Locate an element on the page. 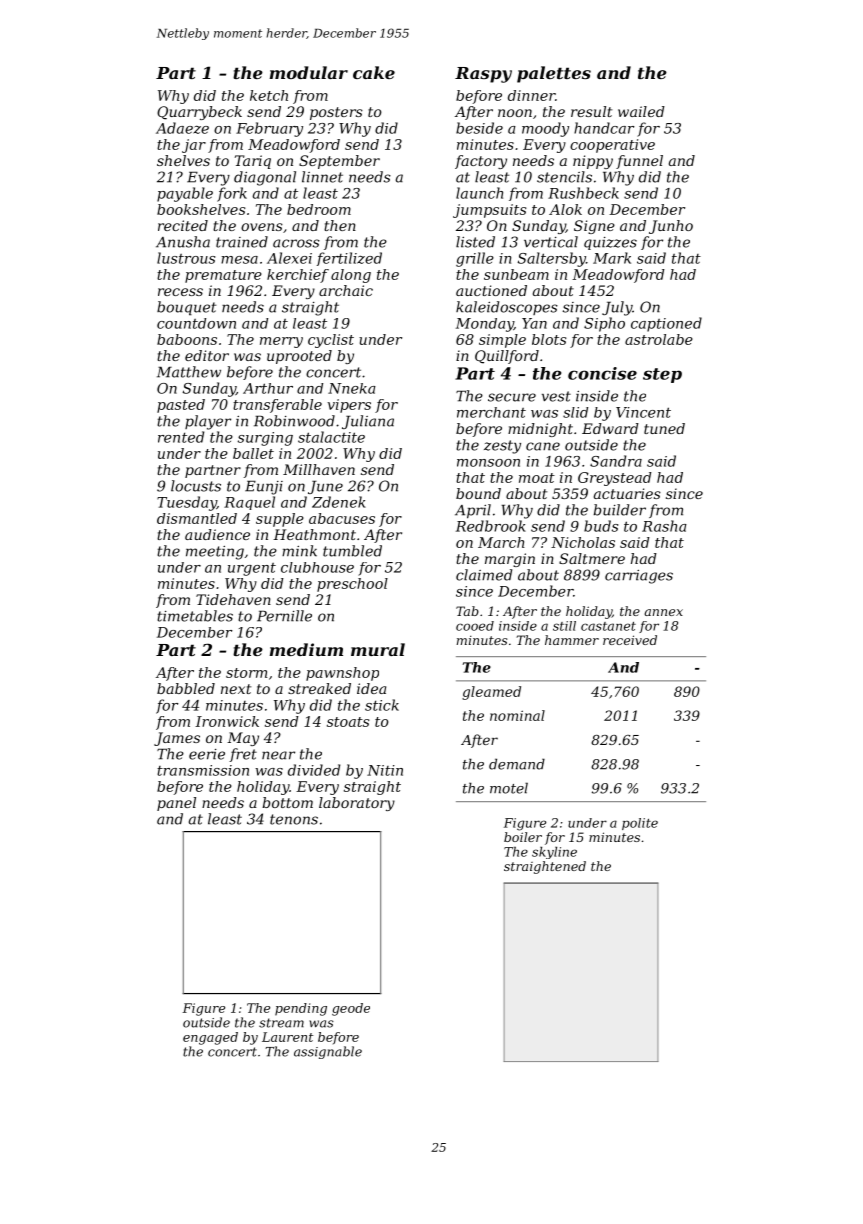 This document has width=863, height=1224. Nneka is located at coordinates (352, 388).
